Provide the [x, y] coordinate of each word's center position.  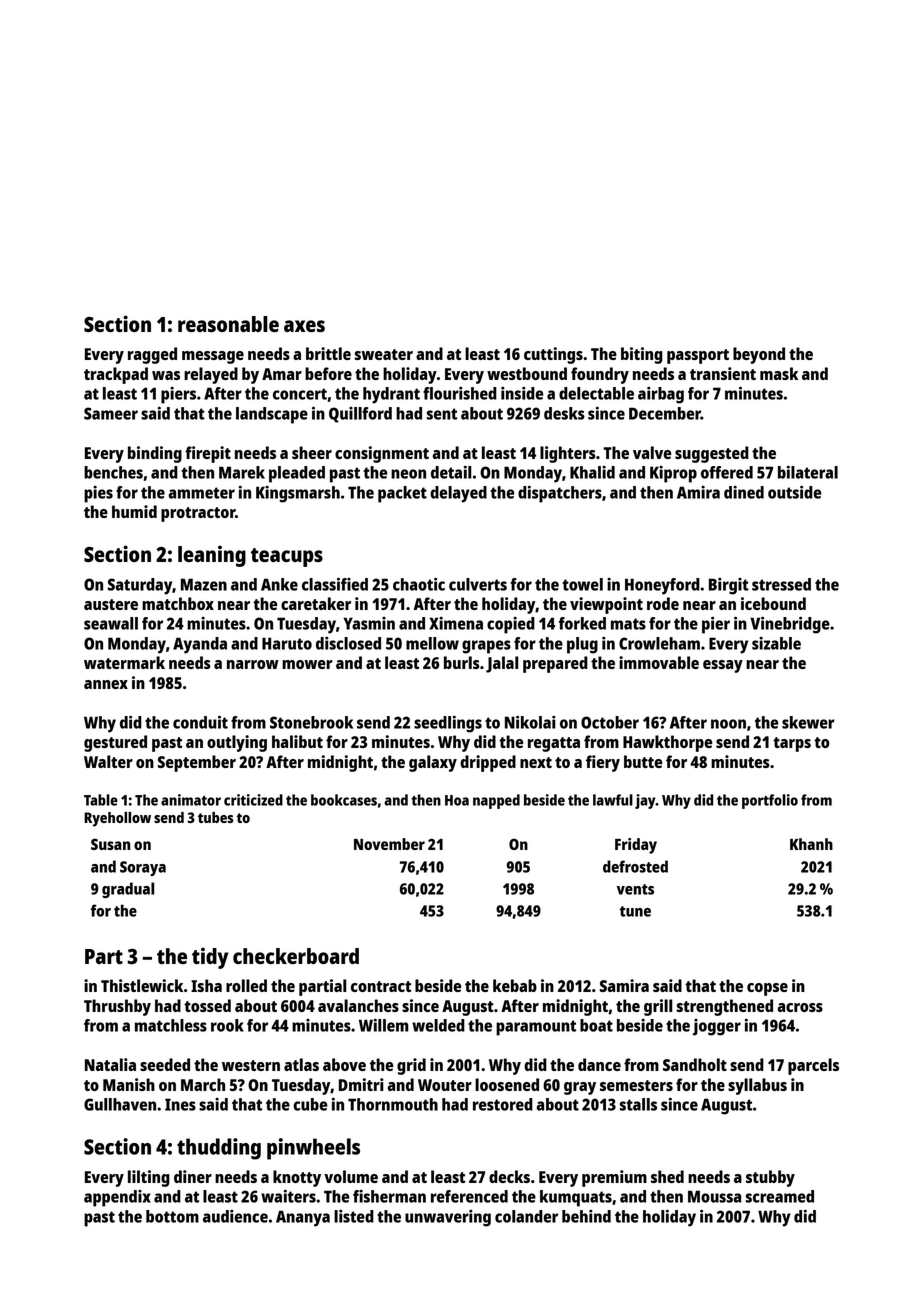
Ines [180, 1104]
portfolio [770, 801]
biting [642, 355]
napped [496, 801]
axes [304, 326]
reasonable [228, 324]
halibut [297, 741]
